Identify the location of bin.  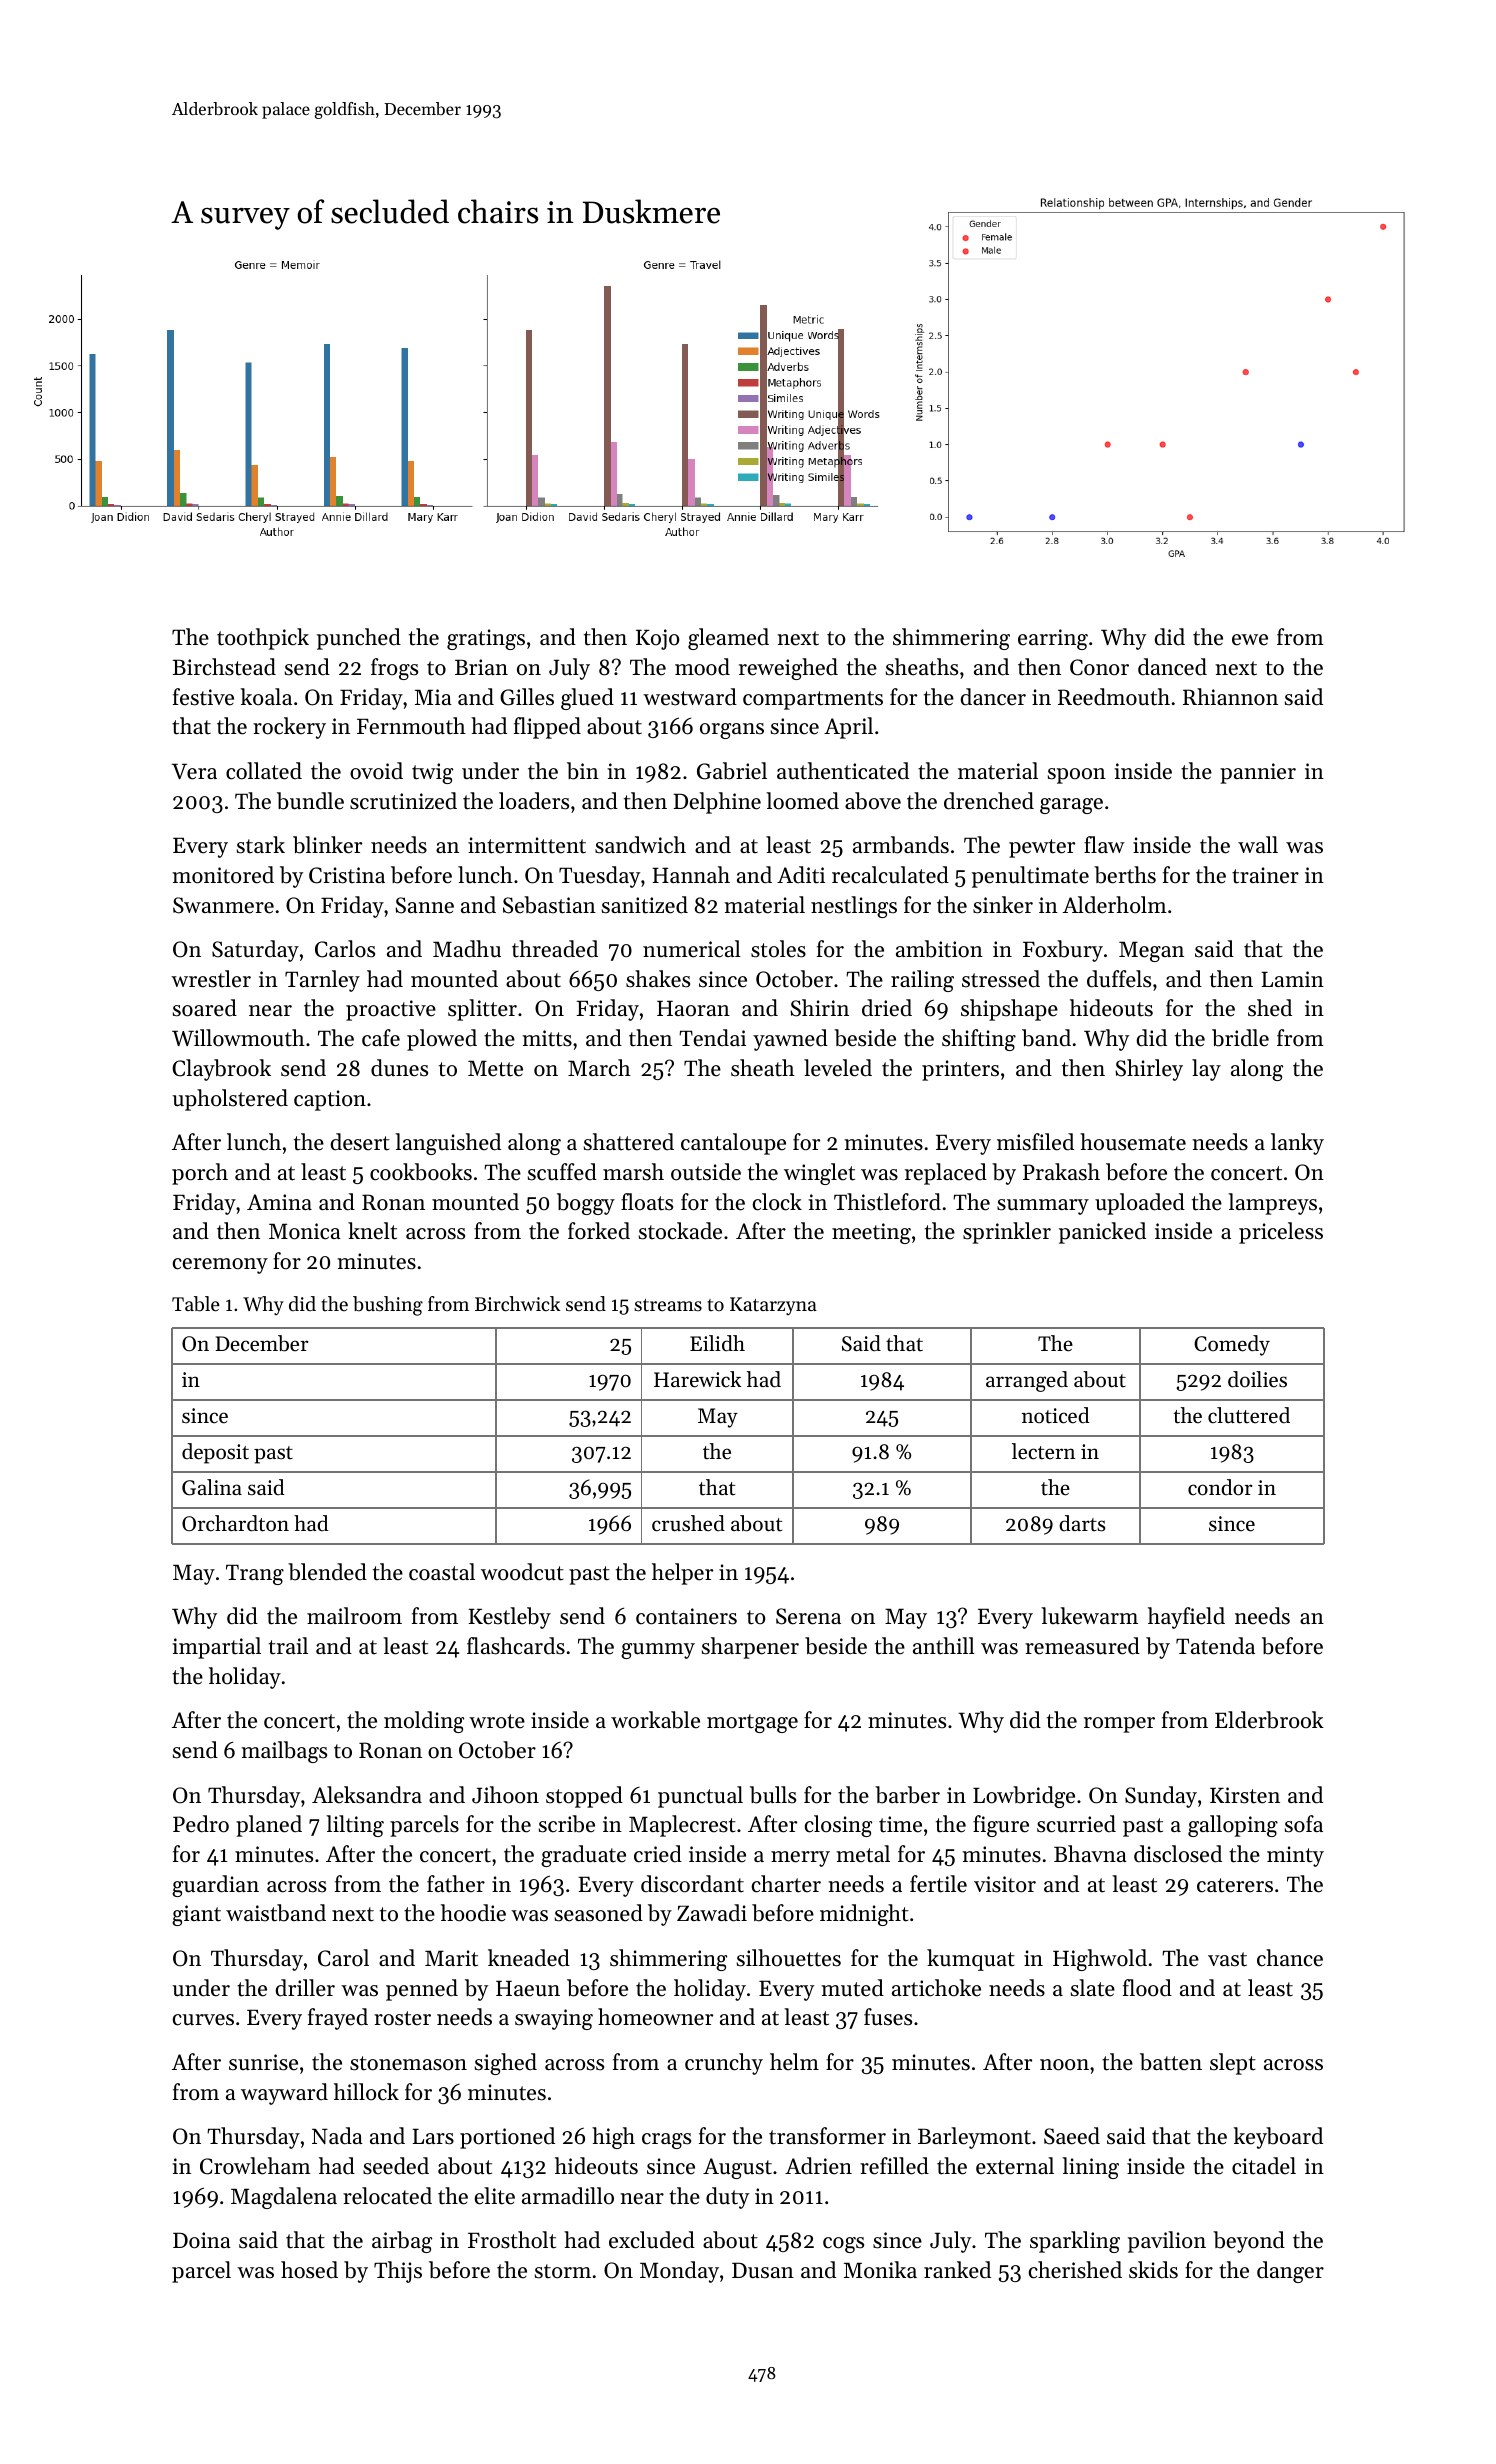
(583, 771).
